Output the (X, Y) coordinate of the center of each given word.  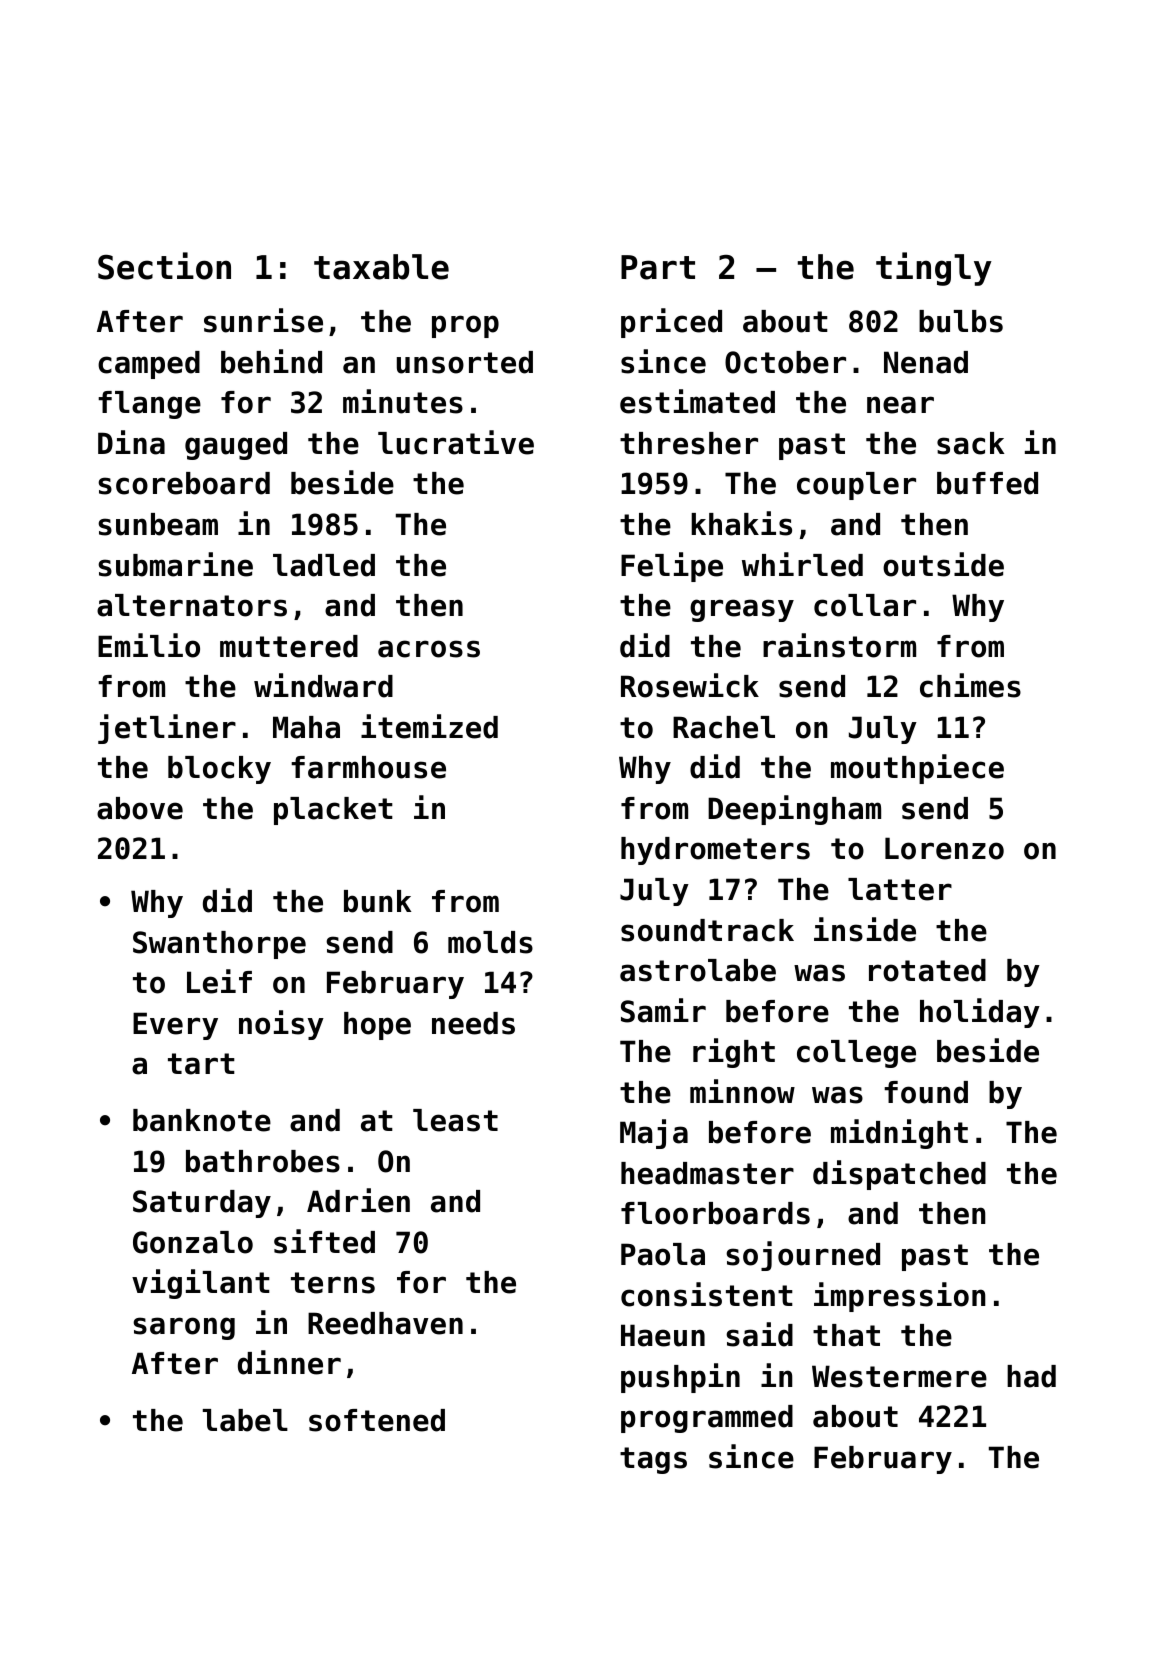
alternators (192, 605)
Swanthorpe (219, 945)
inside (865, 929)
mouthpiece (917, 769)
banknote (202, 1120)
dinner (289, 1362)
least (455, 1120)
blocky (219, 770)
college (856, 1054)
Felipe (672, 567)
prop (465, 326)
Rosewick (690, 685)
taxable (381, 267)
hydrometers (715, 851)
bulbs (961, 321)
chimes (970, 685)
